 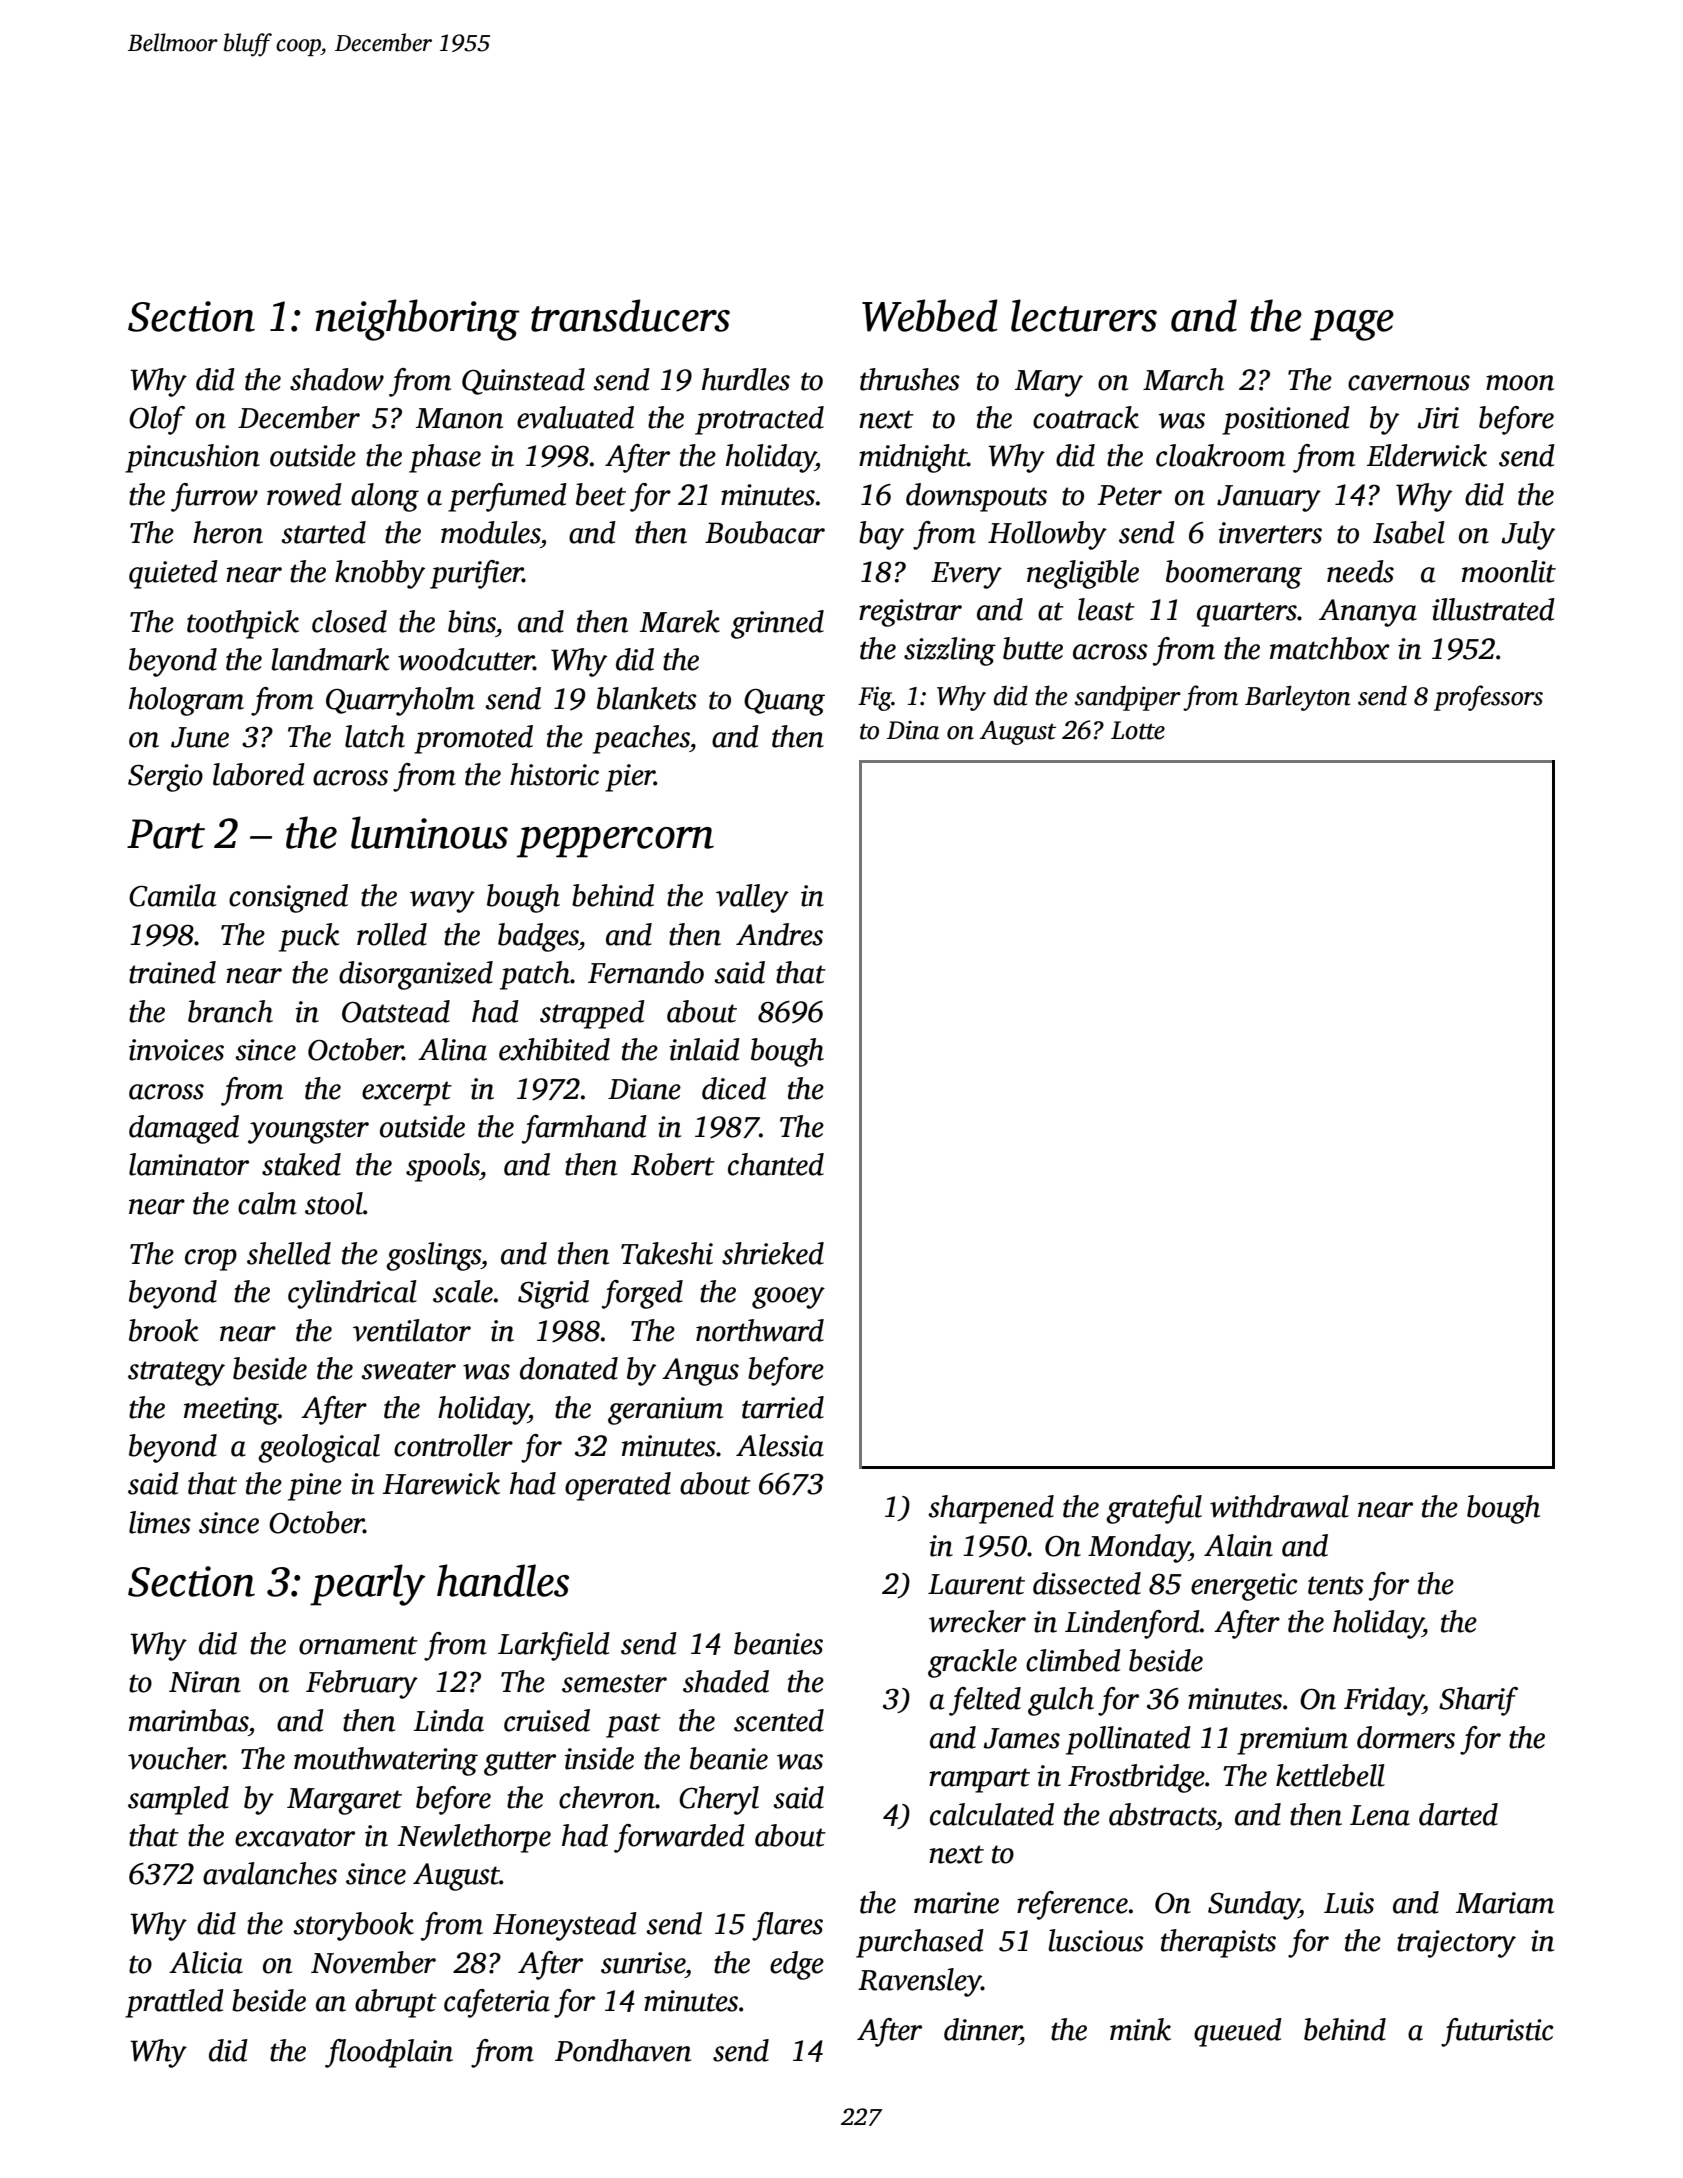 What do you see at coordinates (270, 1873) in the screenshot?
I see `avalanches` at bounding box center [270, 1873].
